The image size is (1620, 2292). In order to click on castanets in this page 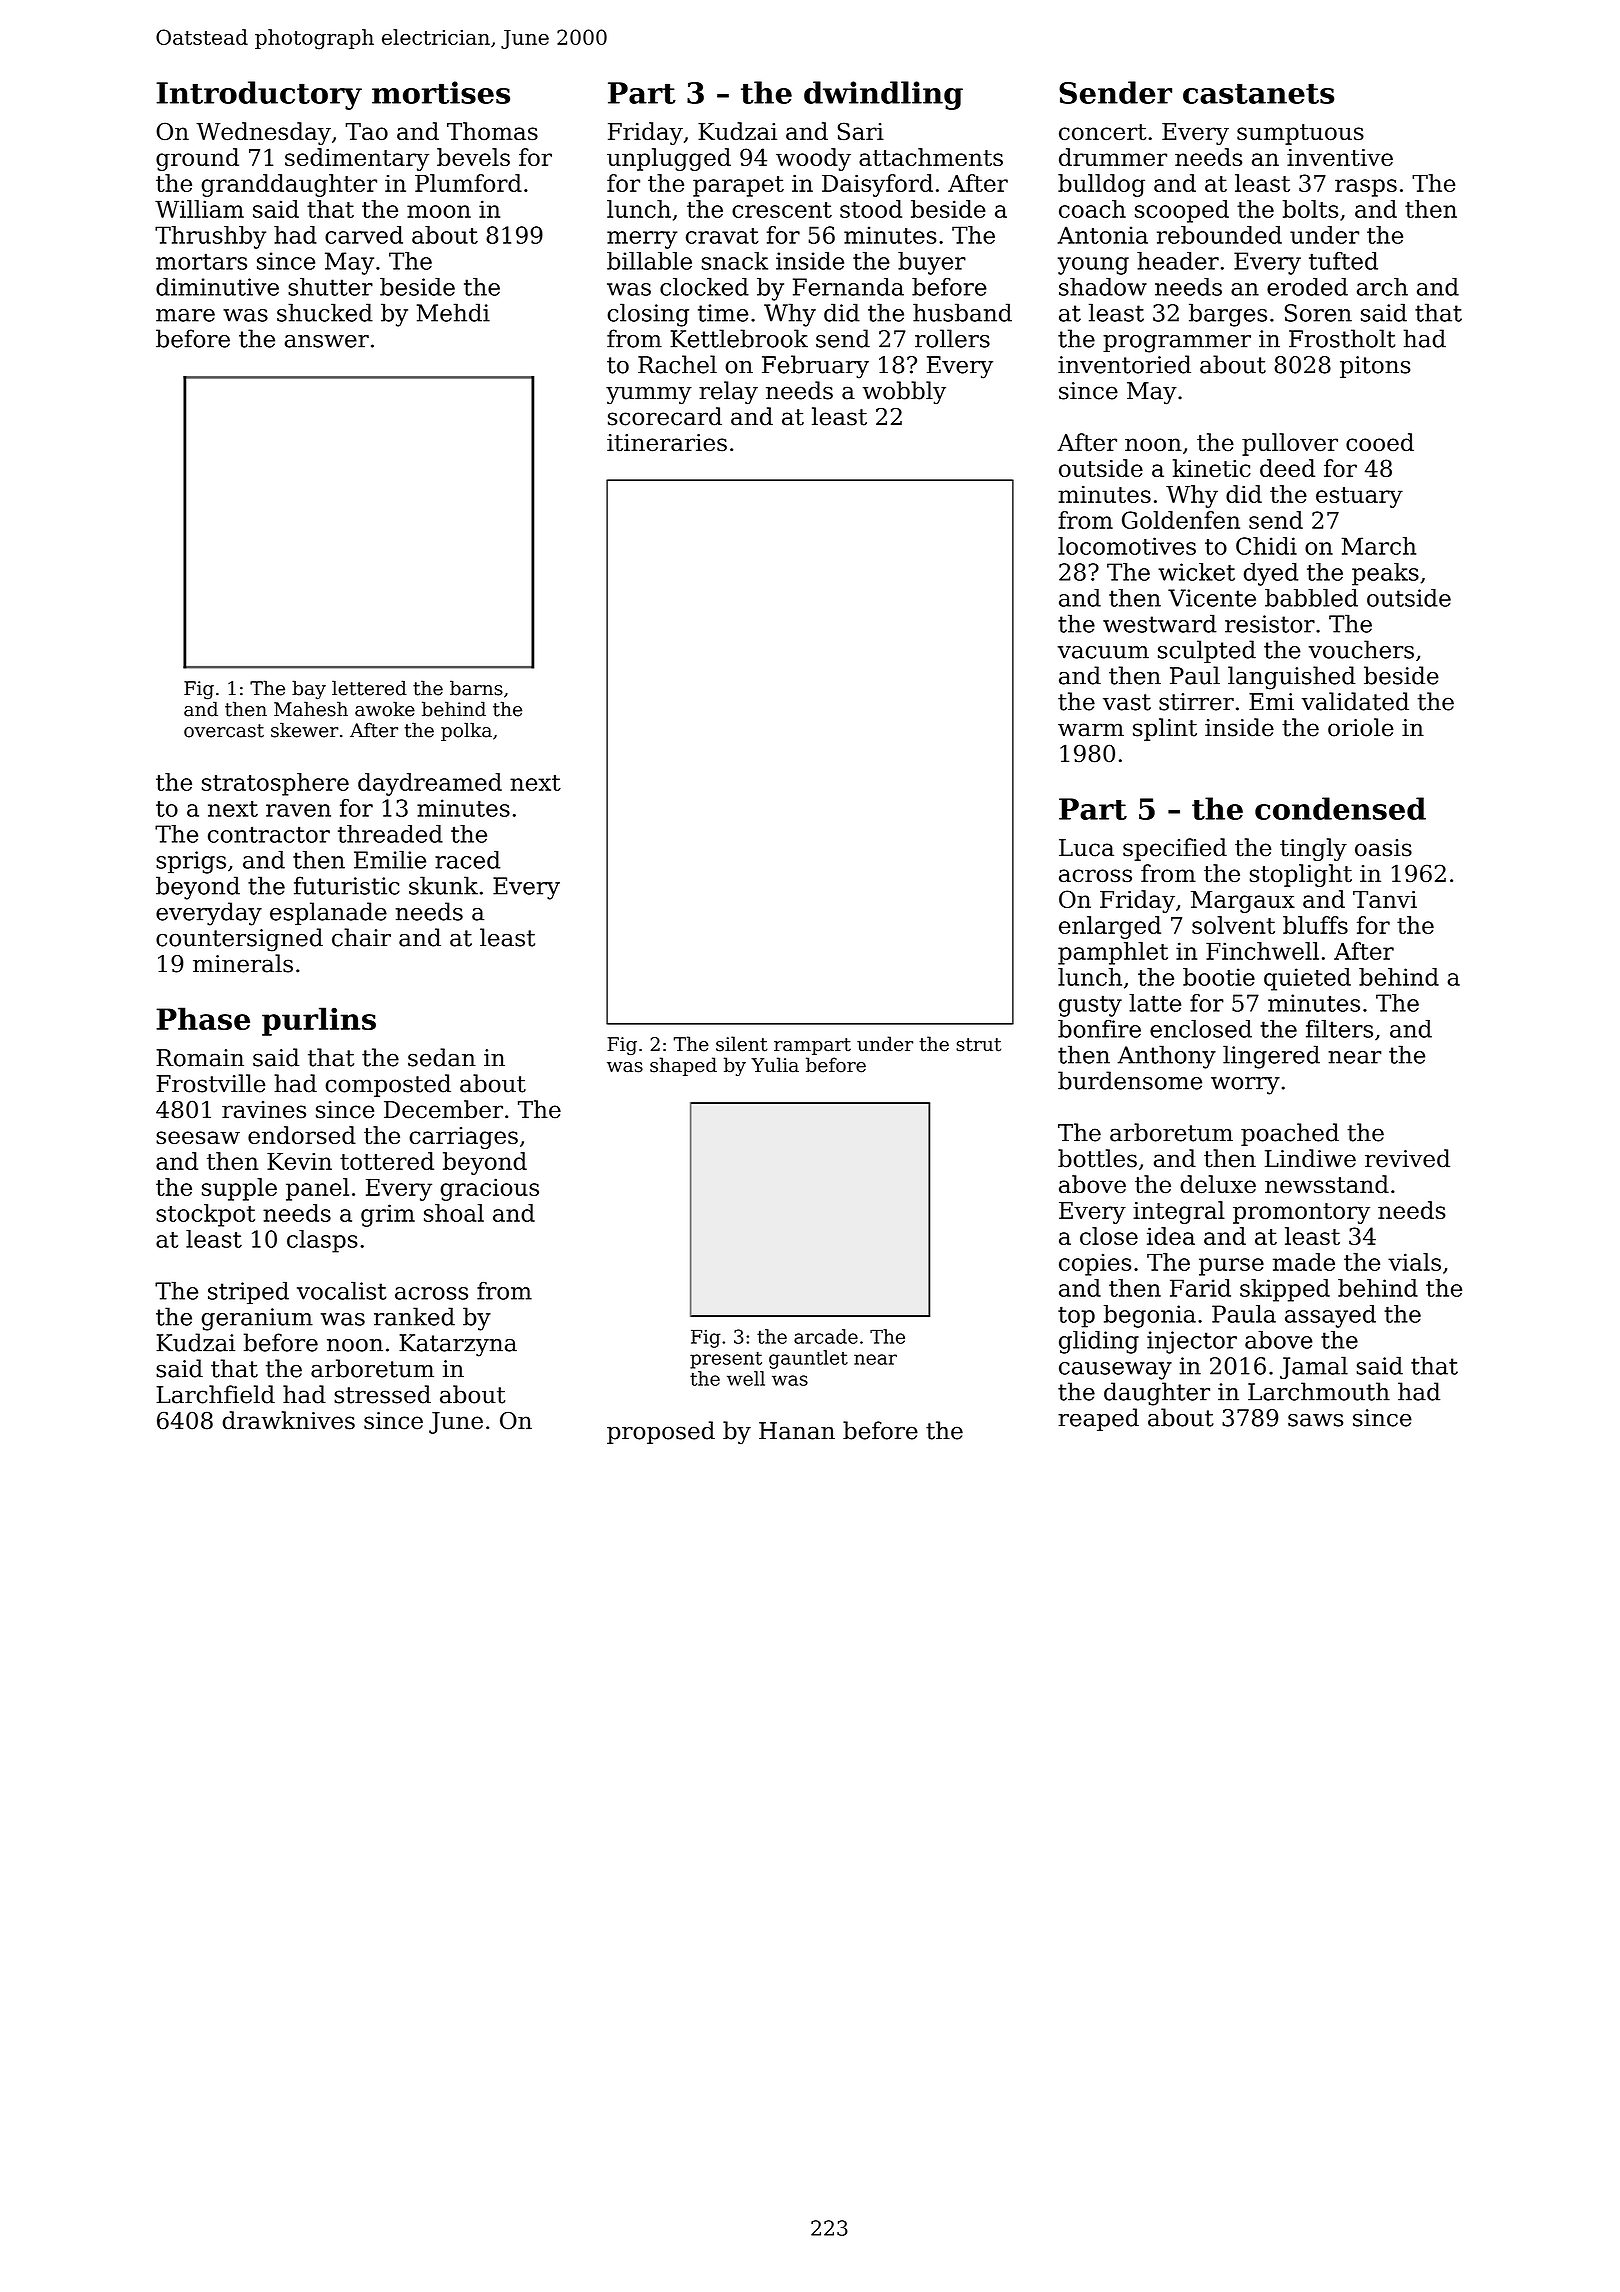, I will do `click(1258, 94)`.
